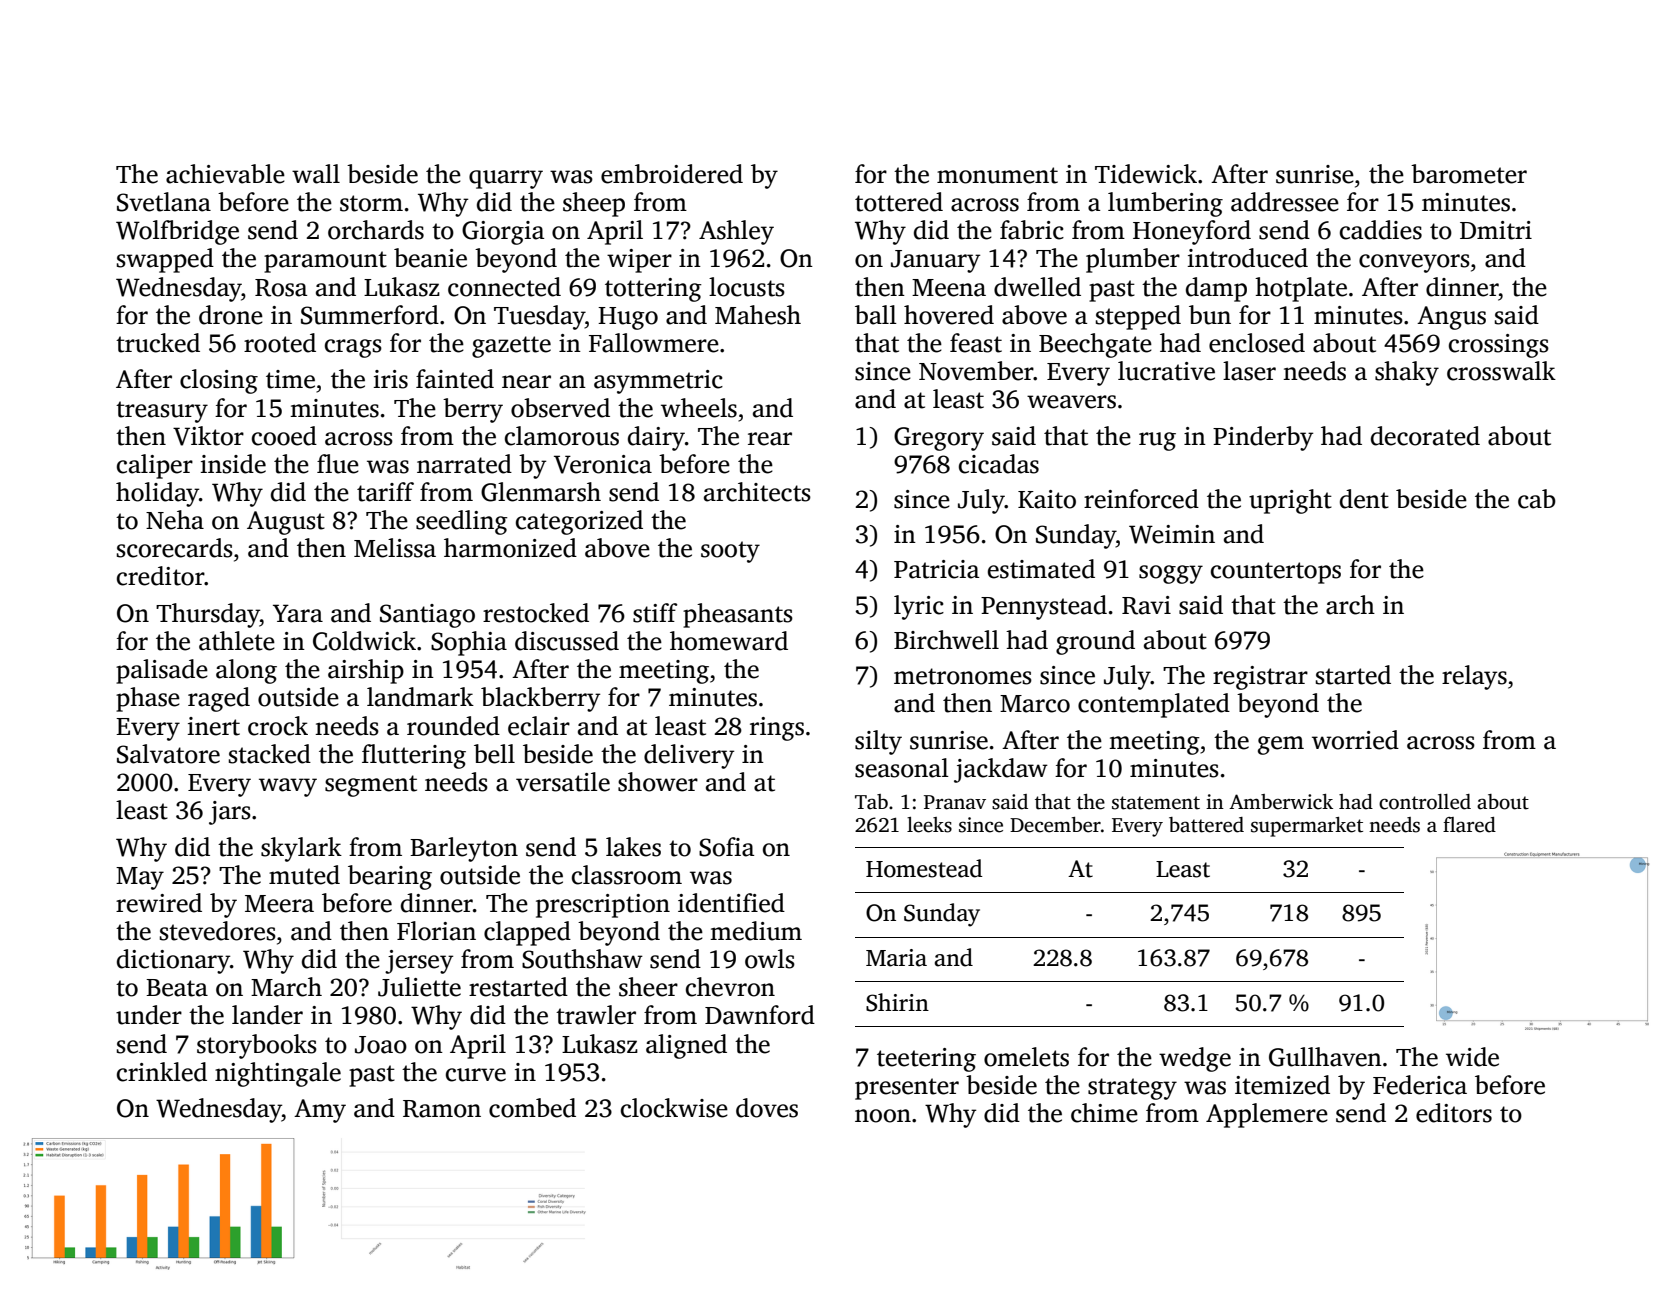 The width and height of the screenshot is (1673, 1293). Describe the element at coordinates (278, 1074) in the screenshot. I see `nightingale` at that location.
